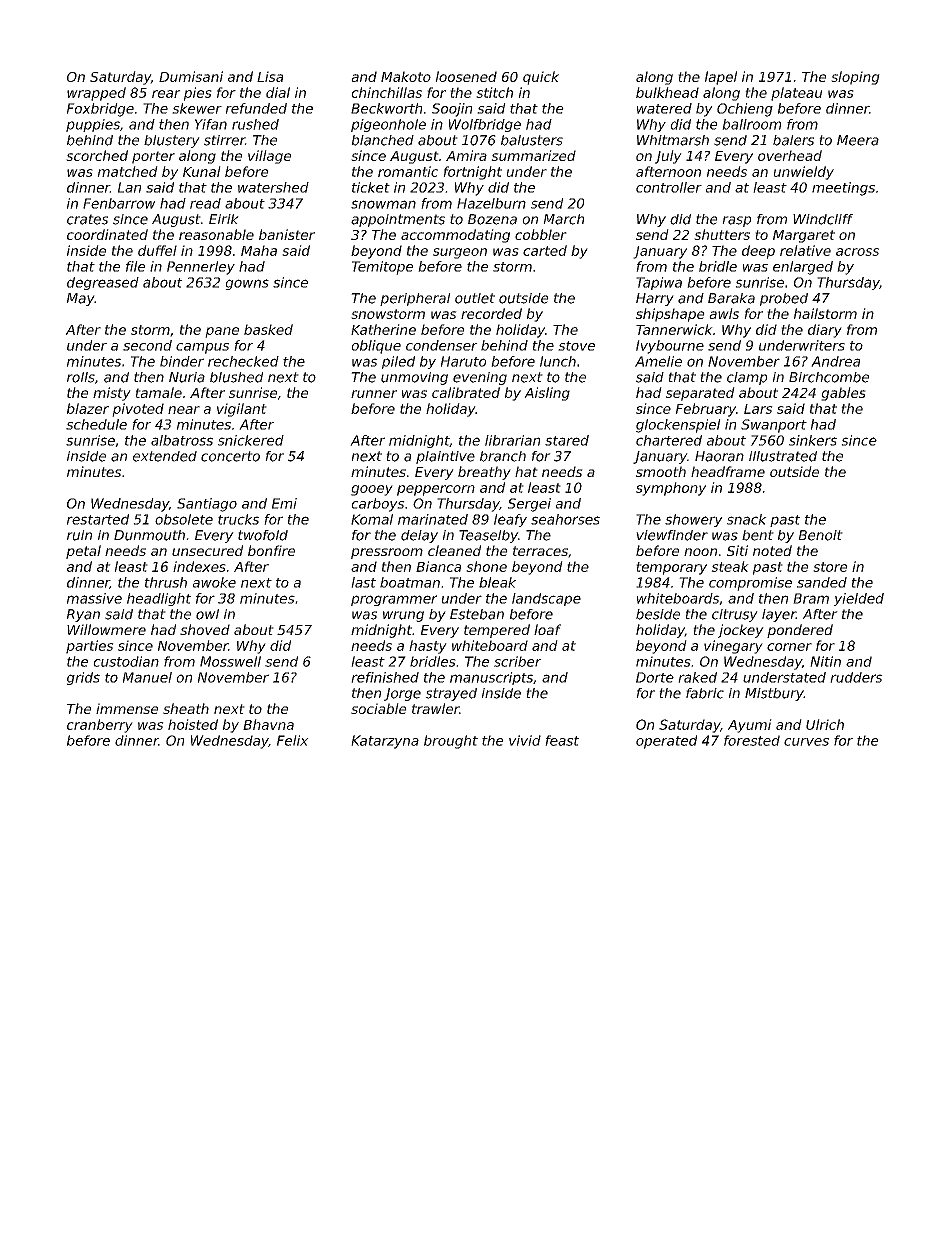  What do you see at coordinates (670, 347) in the document?
I see `Ivybourne` at bounding box center [670, 347].
